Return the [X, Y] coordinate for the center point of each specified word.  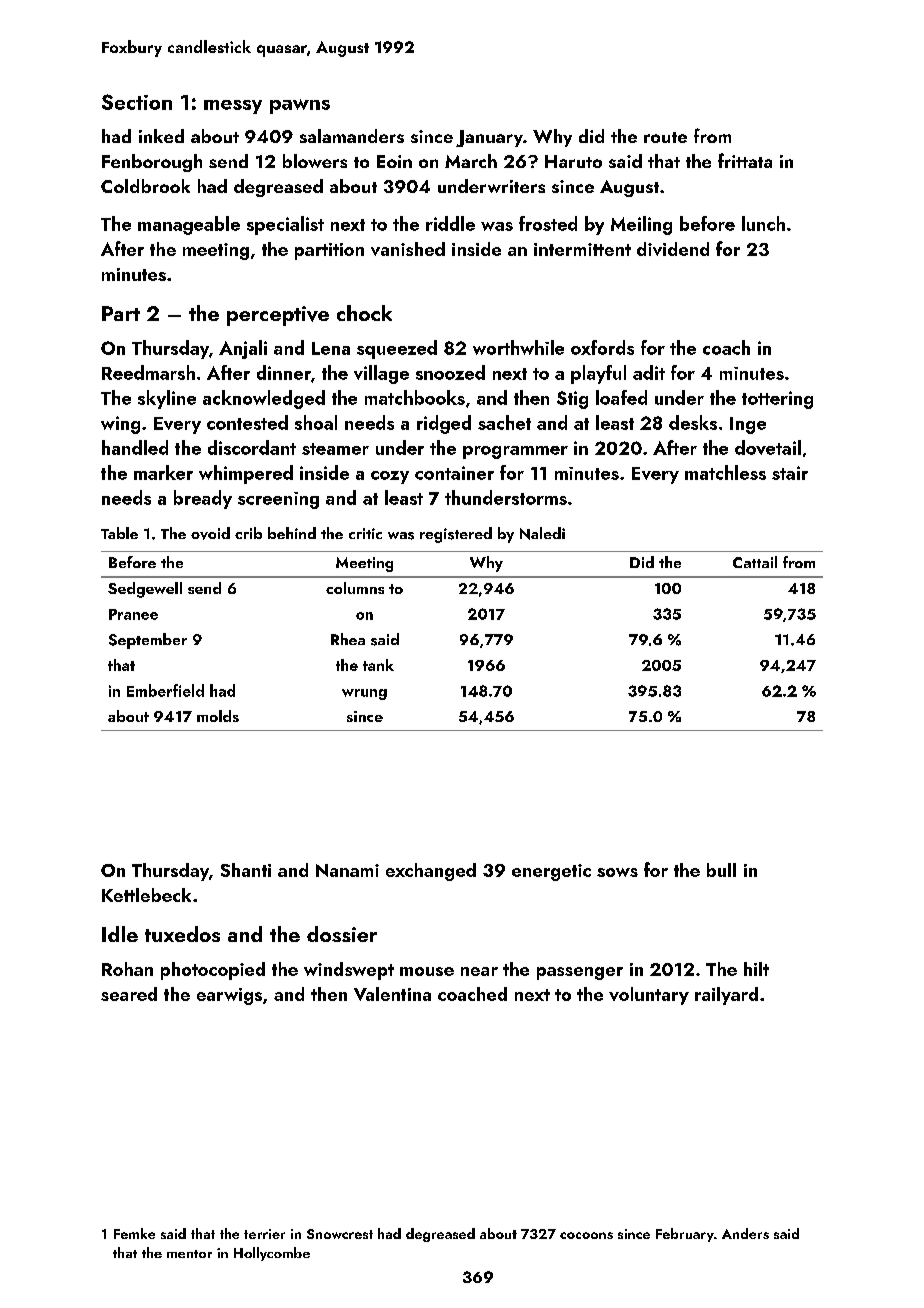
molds [218, 716]
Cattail [755, 562]
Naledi [542, 533]
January [489, 138]
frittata [745, 160]
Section [137, 102]
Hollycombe [272, 1254]
